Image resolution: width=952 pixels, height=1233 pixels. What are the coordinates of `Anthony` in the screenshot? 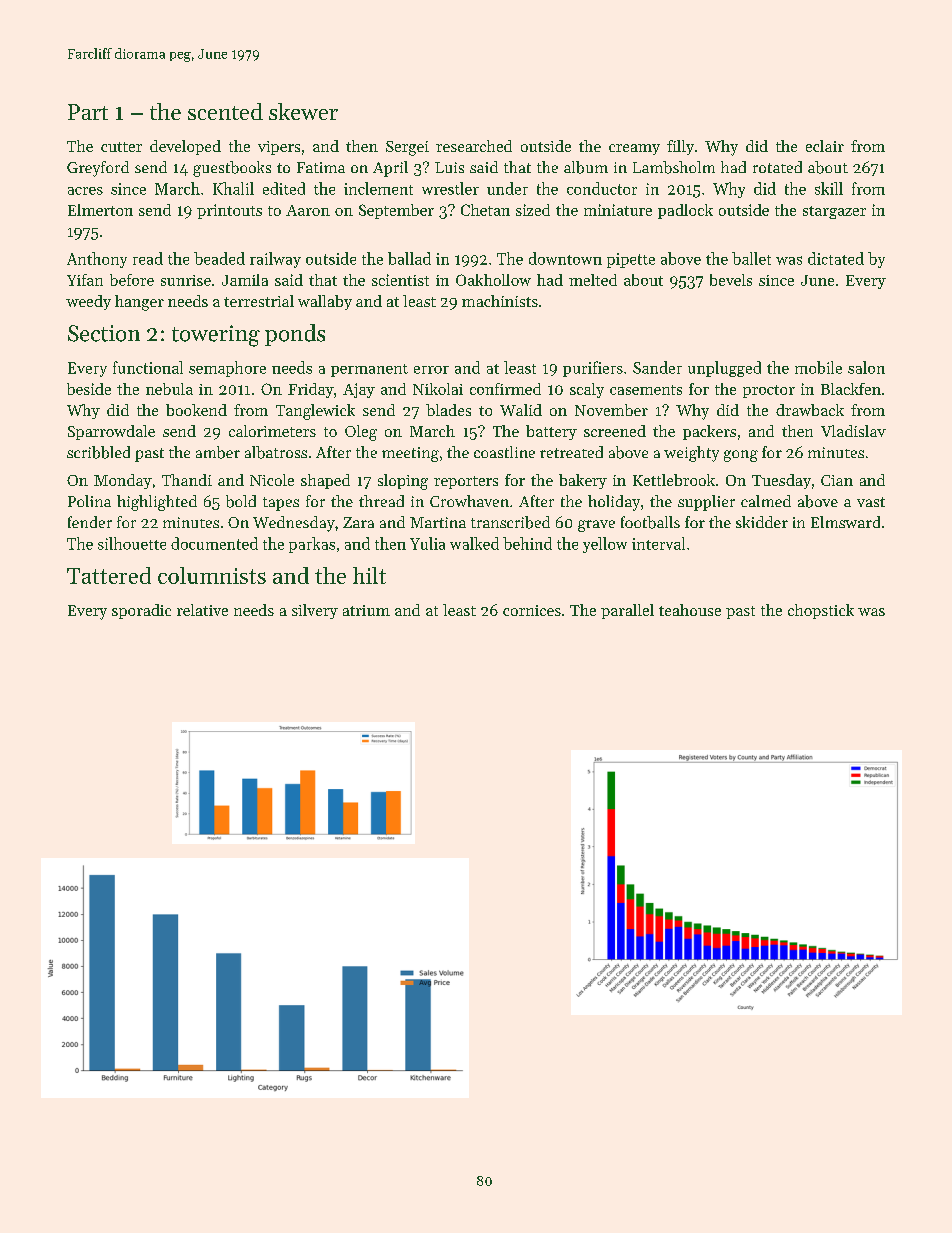 It's located at (97, 260).
